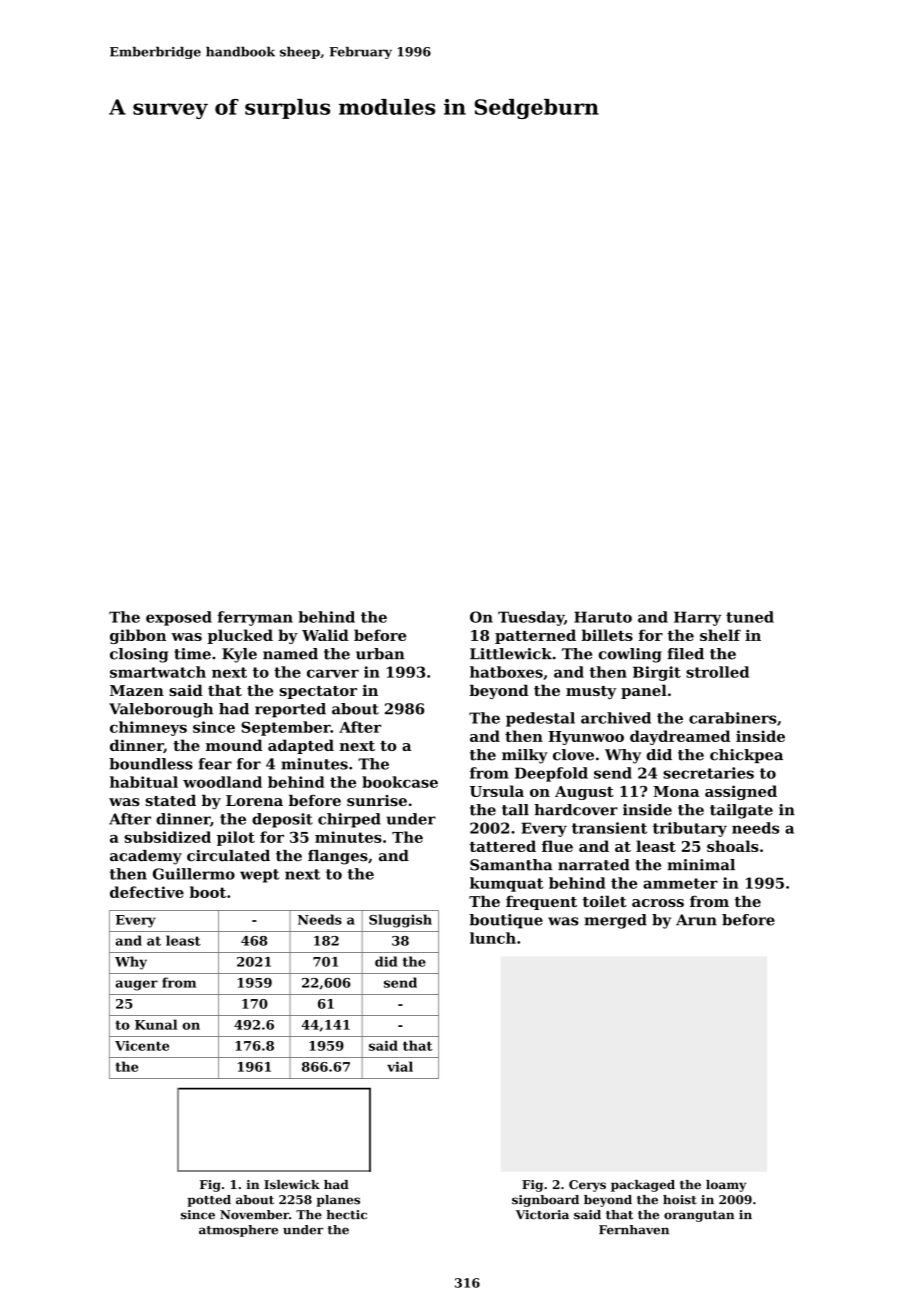 This screenshot has width=908, height=1316. What do you see at coordinates (493, 938) in the screenshot?
I see `lunch` at bounding box center [493, 938].
